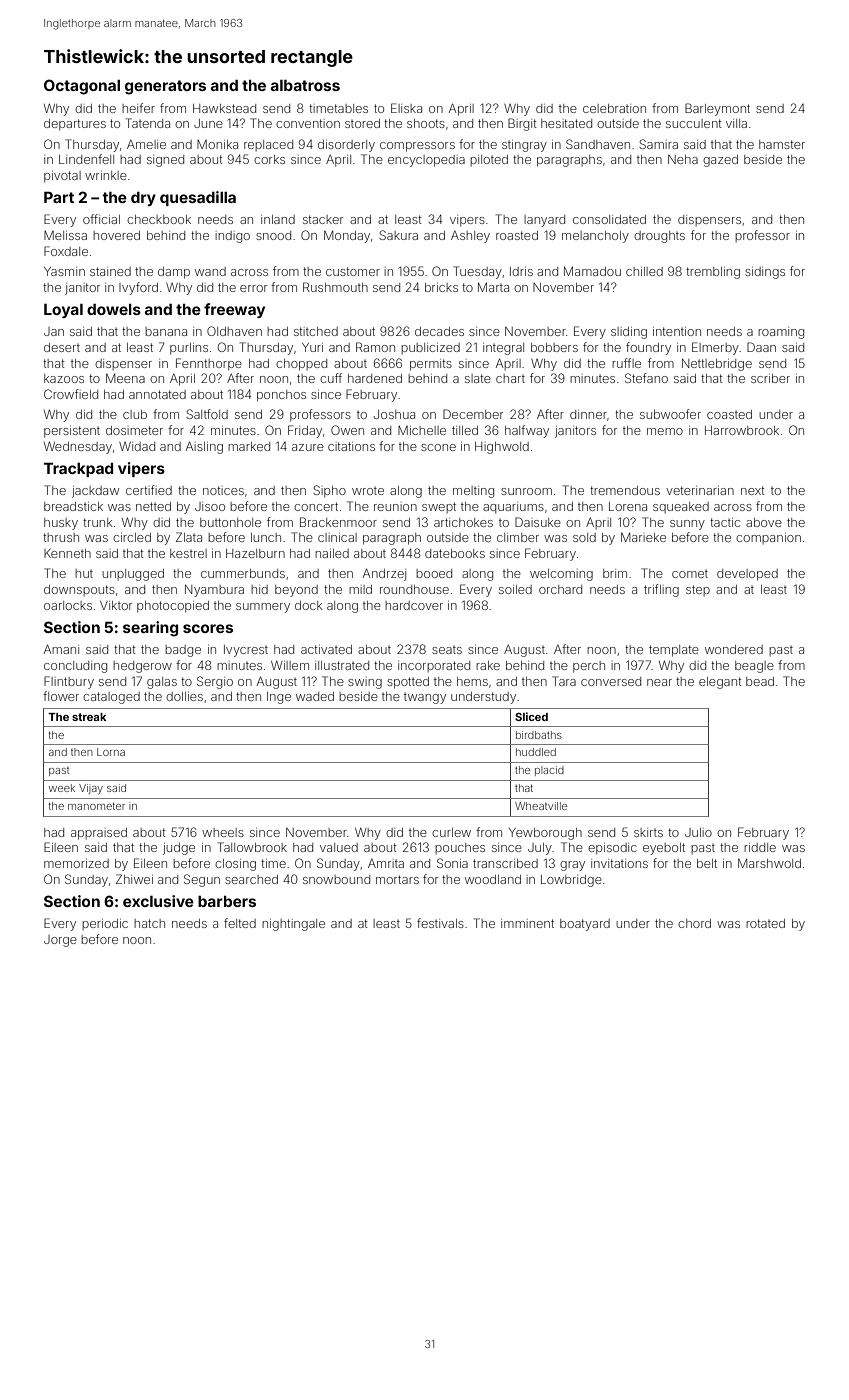 Image resolution: width=849 pixels, height=1400 pixels. Describe the element at coordinates (62, 347) in the screenshot. I see `desert` at that location.
